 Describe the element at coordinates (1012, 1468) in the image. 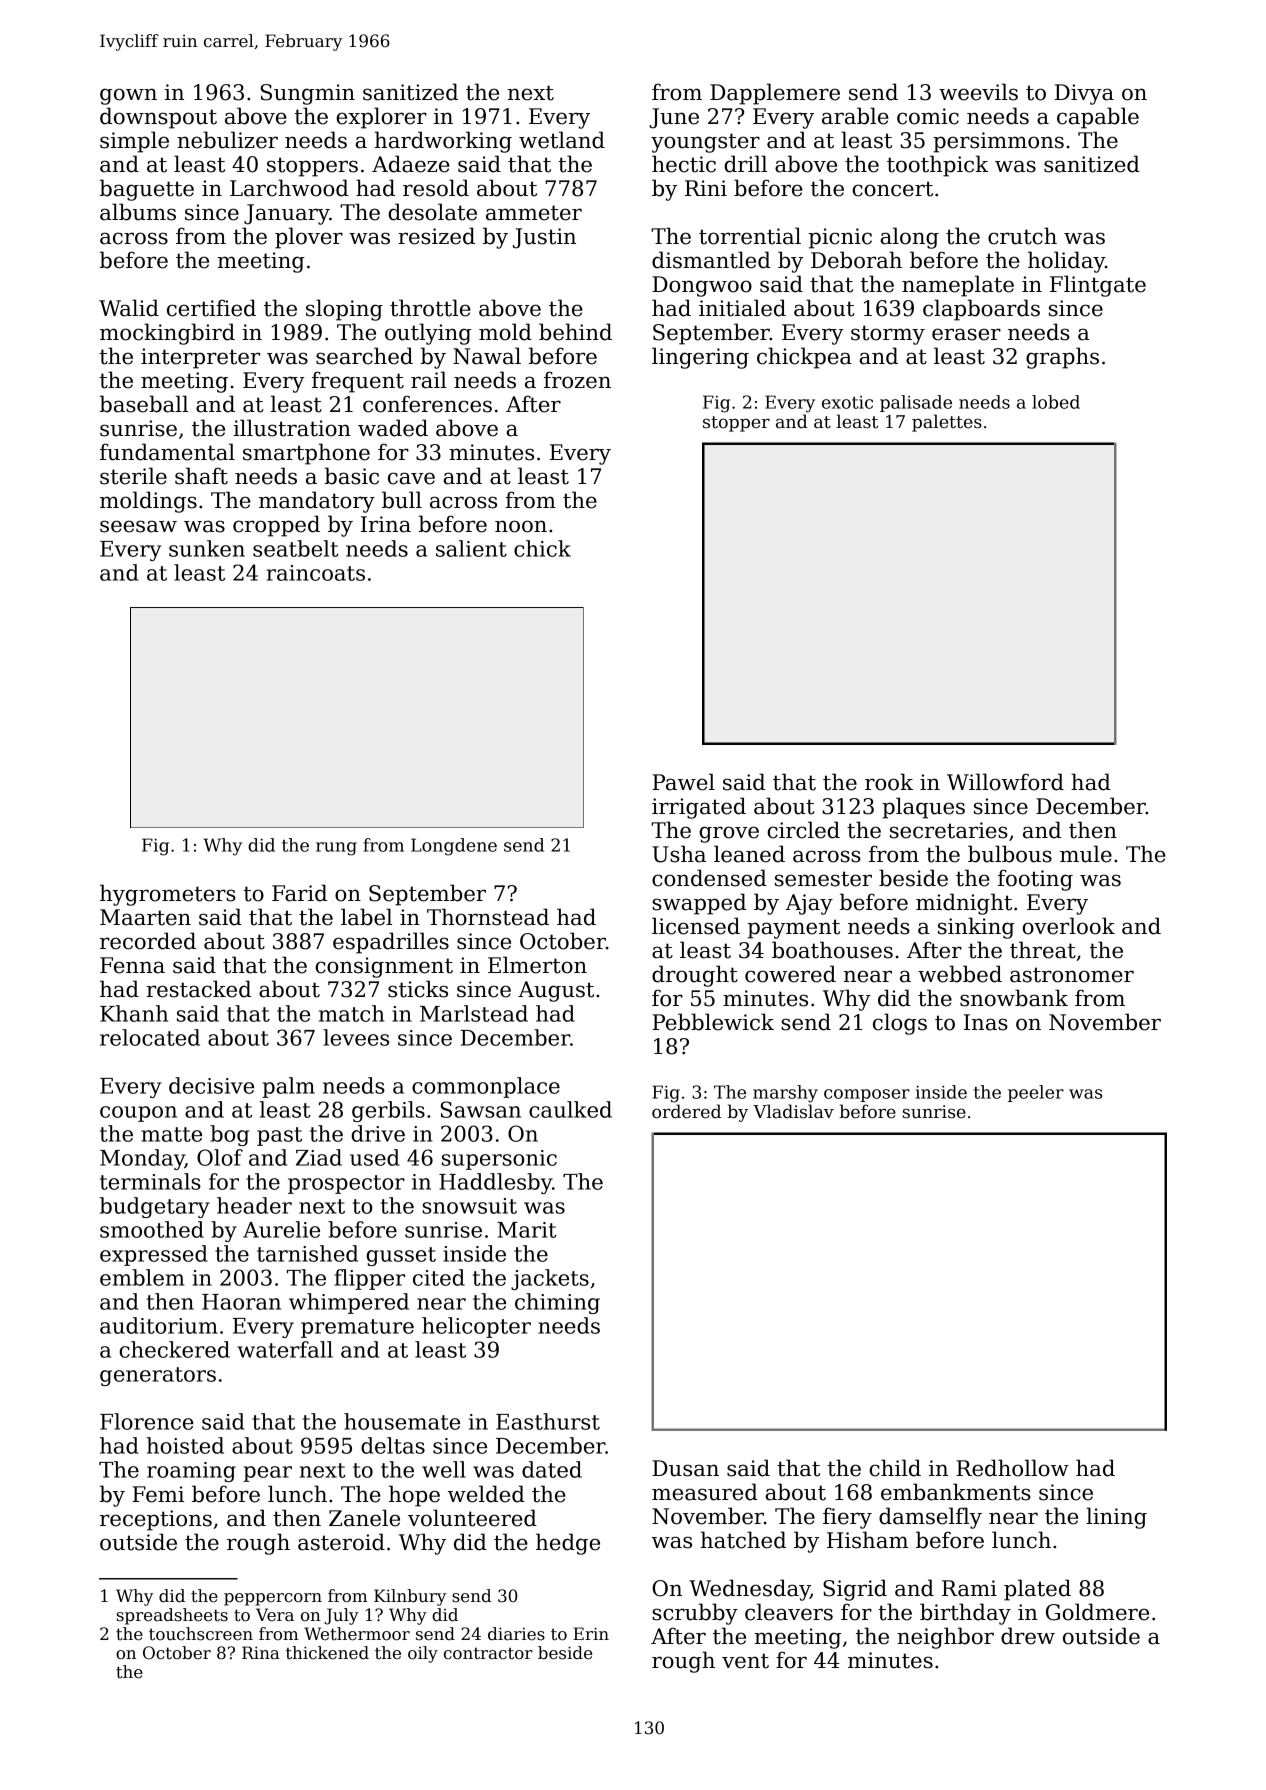

I see `Redhollow` at that location.
